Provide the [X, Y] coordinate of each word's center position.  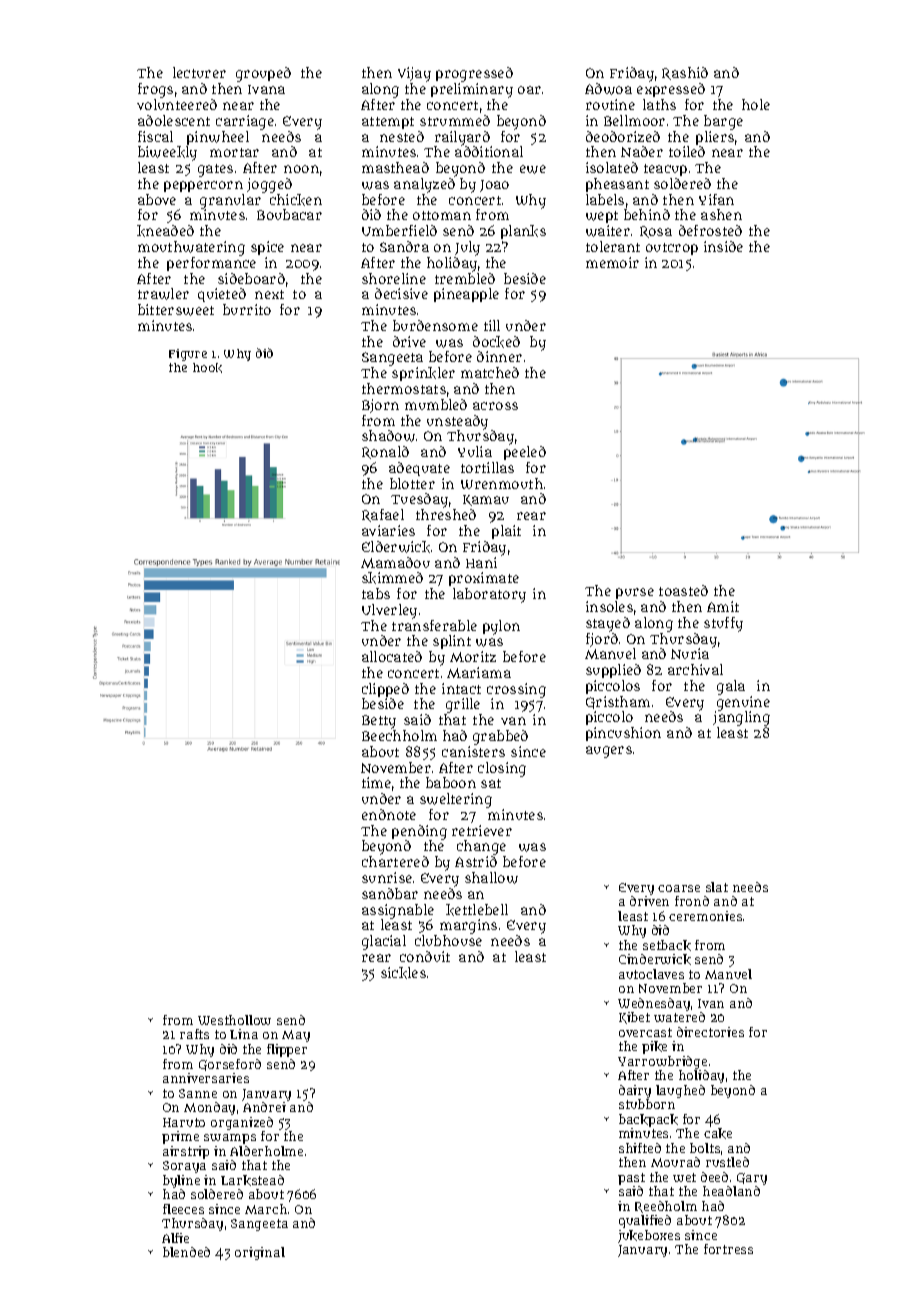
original [260, 1253]
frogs [155, 90]
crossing [516, 690]
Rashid [685, 73]
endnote [389, 814]
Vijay [414, 74]
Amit [723, 606]
